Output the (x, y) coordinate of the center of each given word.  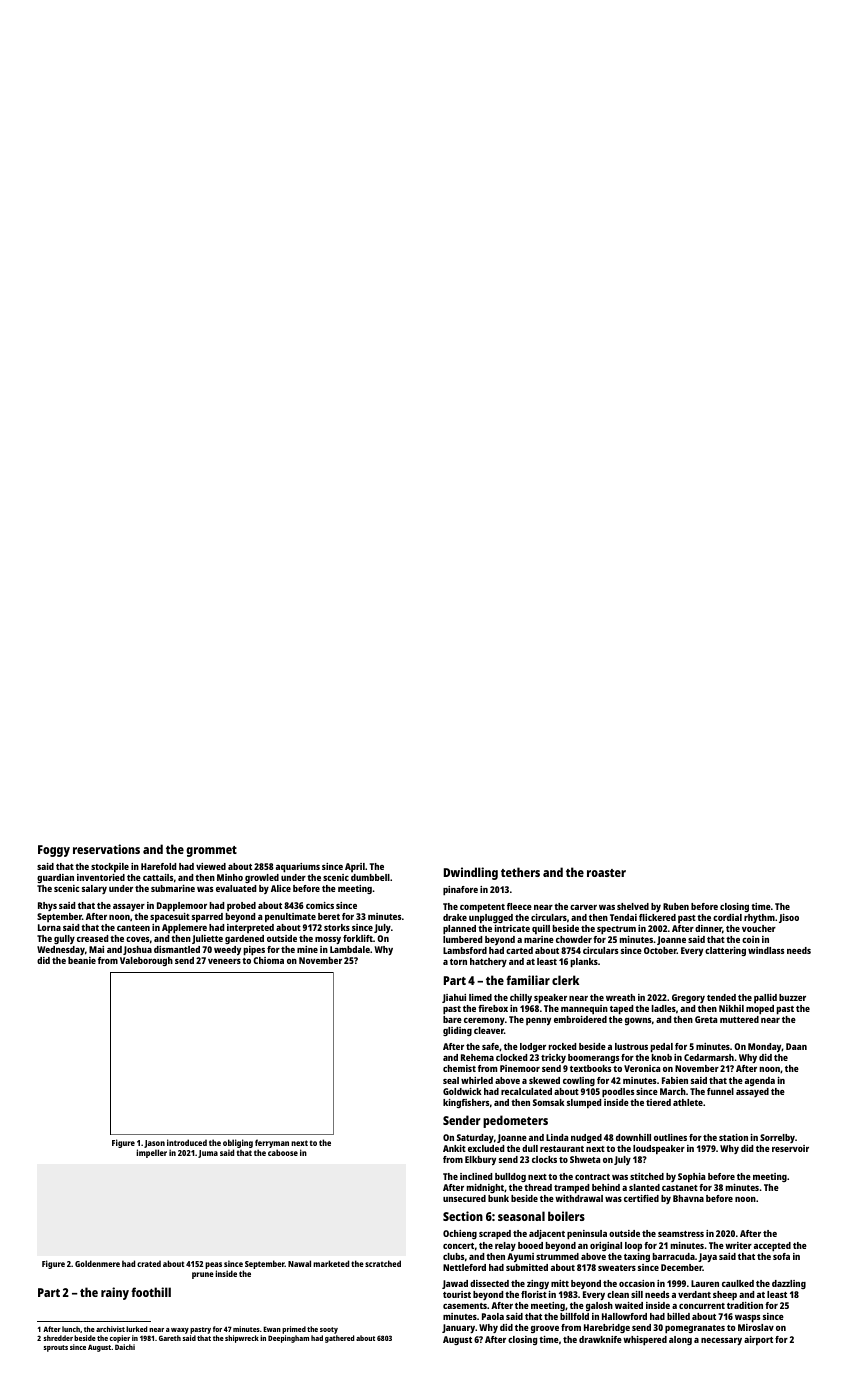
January (458, 1328)
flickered (657, 917)
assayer (129, 907)
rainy (115, 1293)
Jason (154, 1145)
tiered (658, 1102)
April (355, 867)
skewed (544, 1080)
